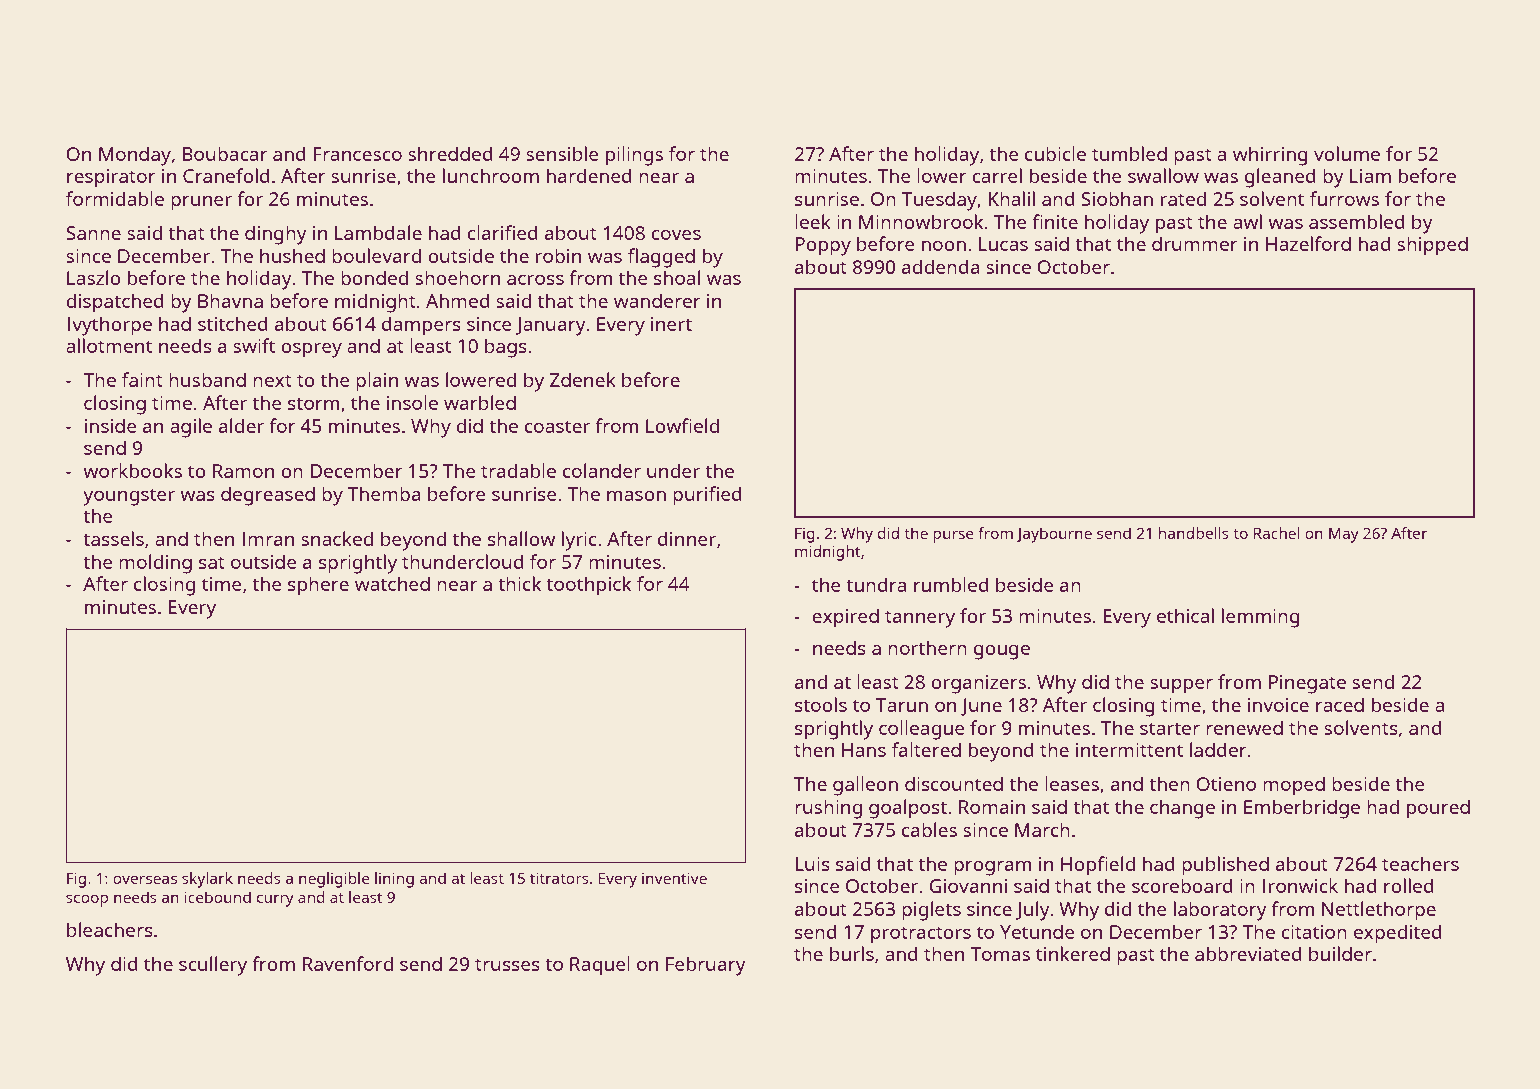  I want to click on watched, so click(392, 583).
